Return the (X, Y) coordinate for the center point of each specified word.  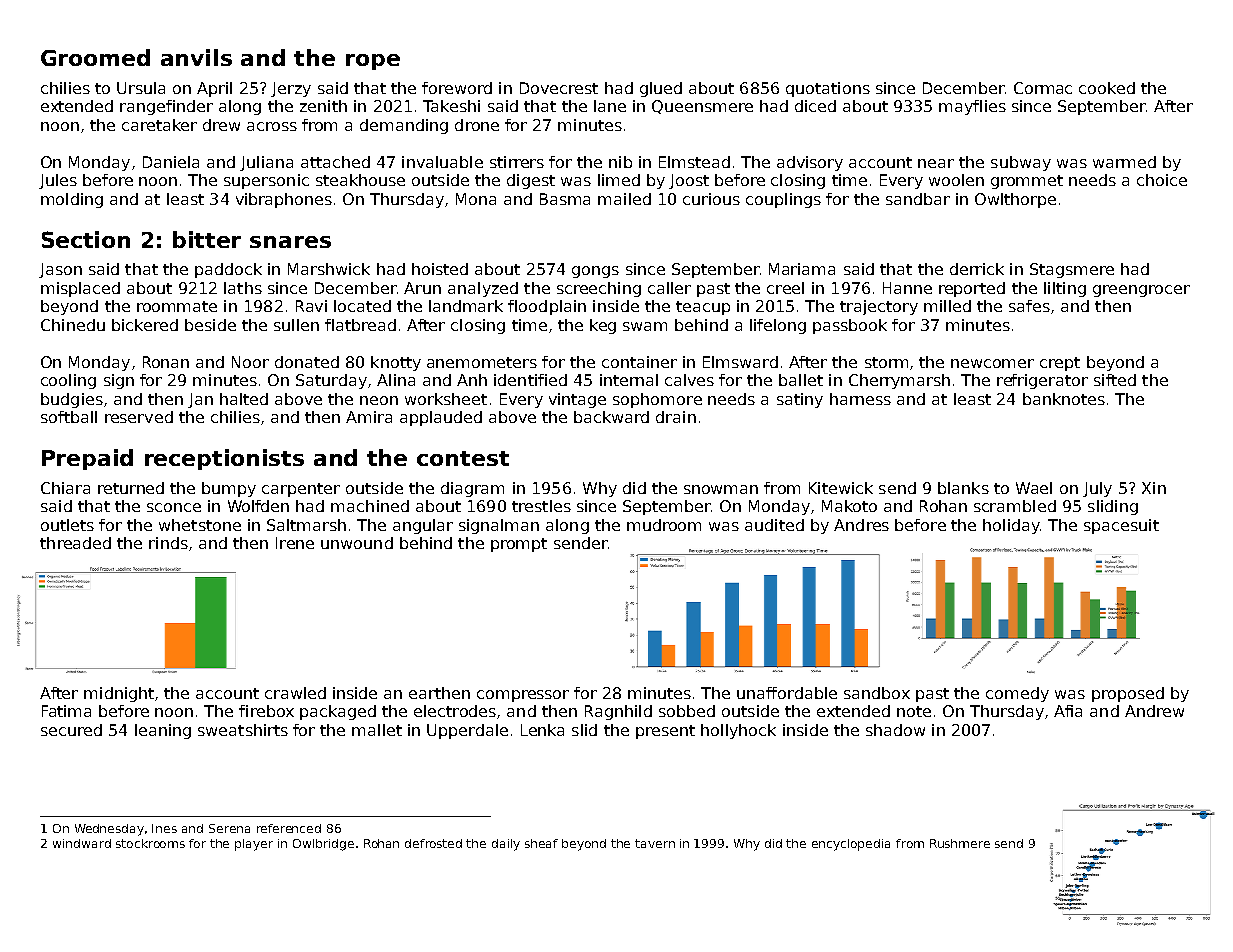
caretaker (159, 125)
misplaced (80, 289)
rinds (168, 543)
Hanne (907, 288)
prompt (519, 545)
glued (661, 89)
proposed (1128, 694)
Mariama (802, 269)
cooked (1107, 88)
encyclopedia (851, 845)
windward (82, 843)
